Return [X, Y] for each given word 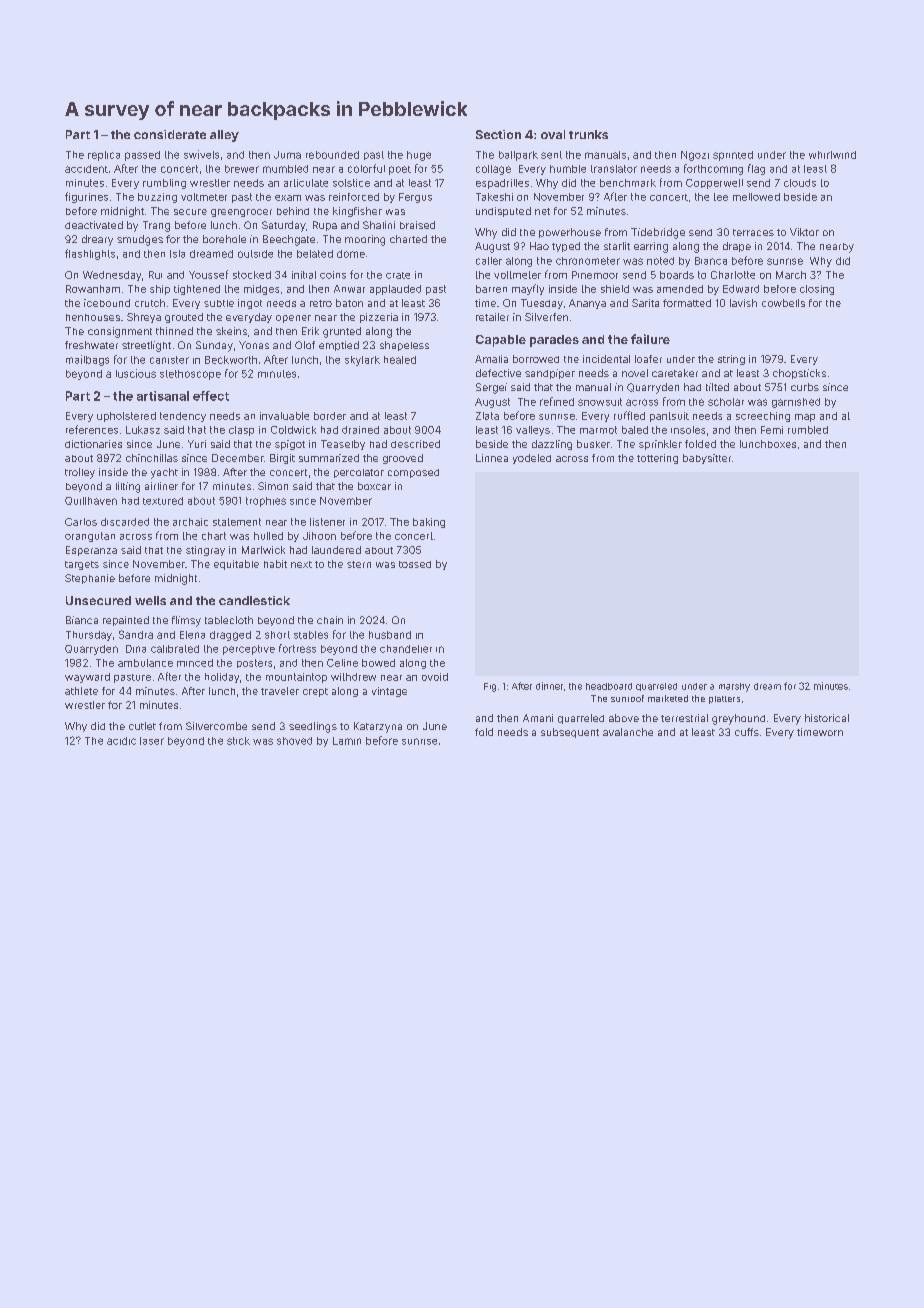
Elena [192, 635]
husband [390, 635]
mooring [365, 240]
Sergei [491, 388]
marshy [734, 687]
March [791, 275]
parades [554, 341]
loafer [648, 359]
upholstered [126, 417]
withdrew [353, 677]
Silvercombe [216, 726]
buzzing [157, 198]
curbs [805, 387]
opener [293, 319]
